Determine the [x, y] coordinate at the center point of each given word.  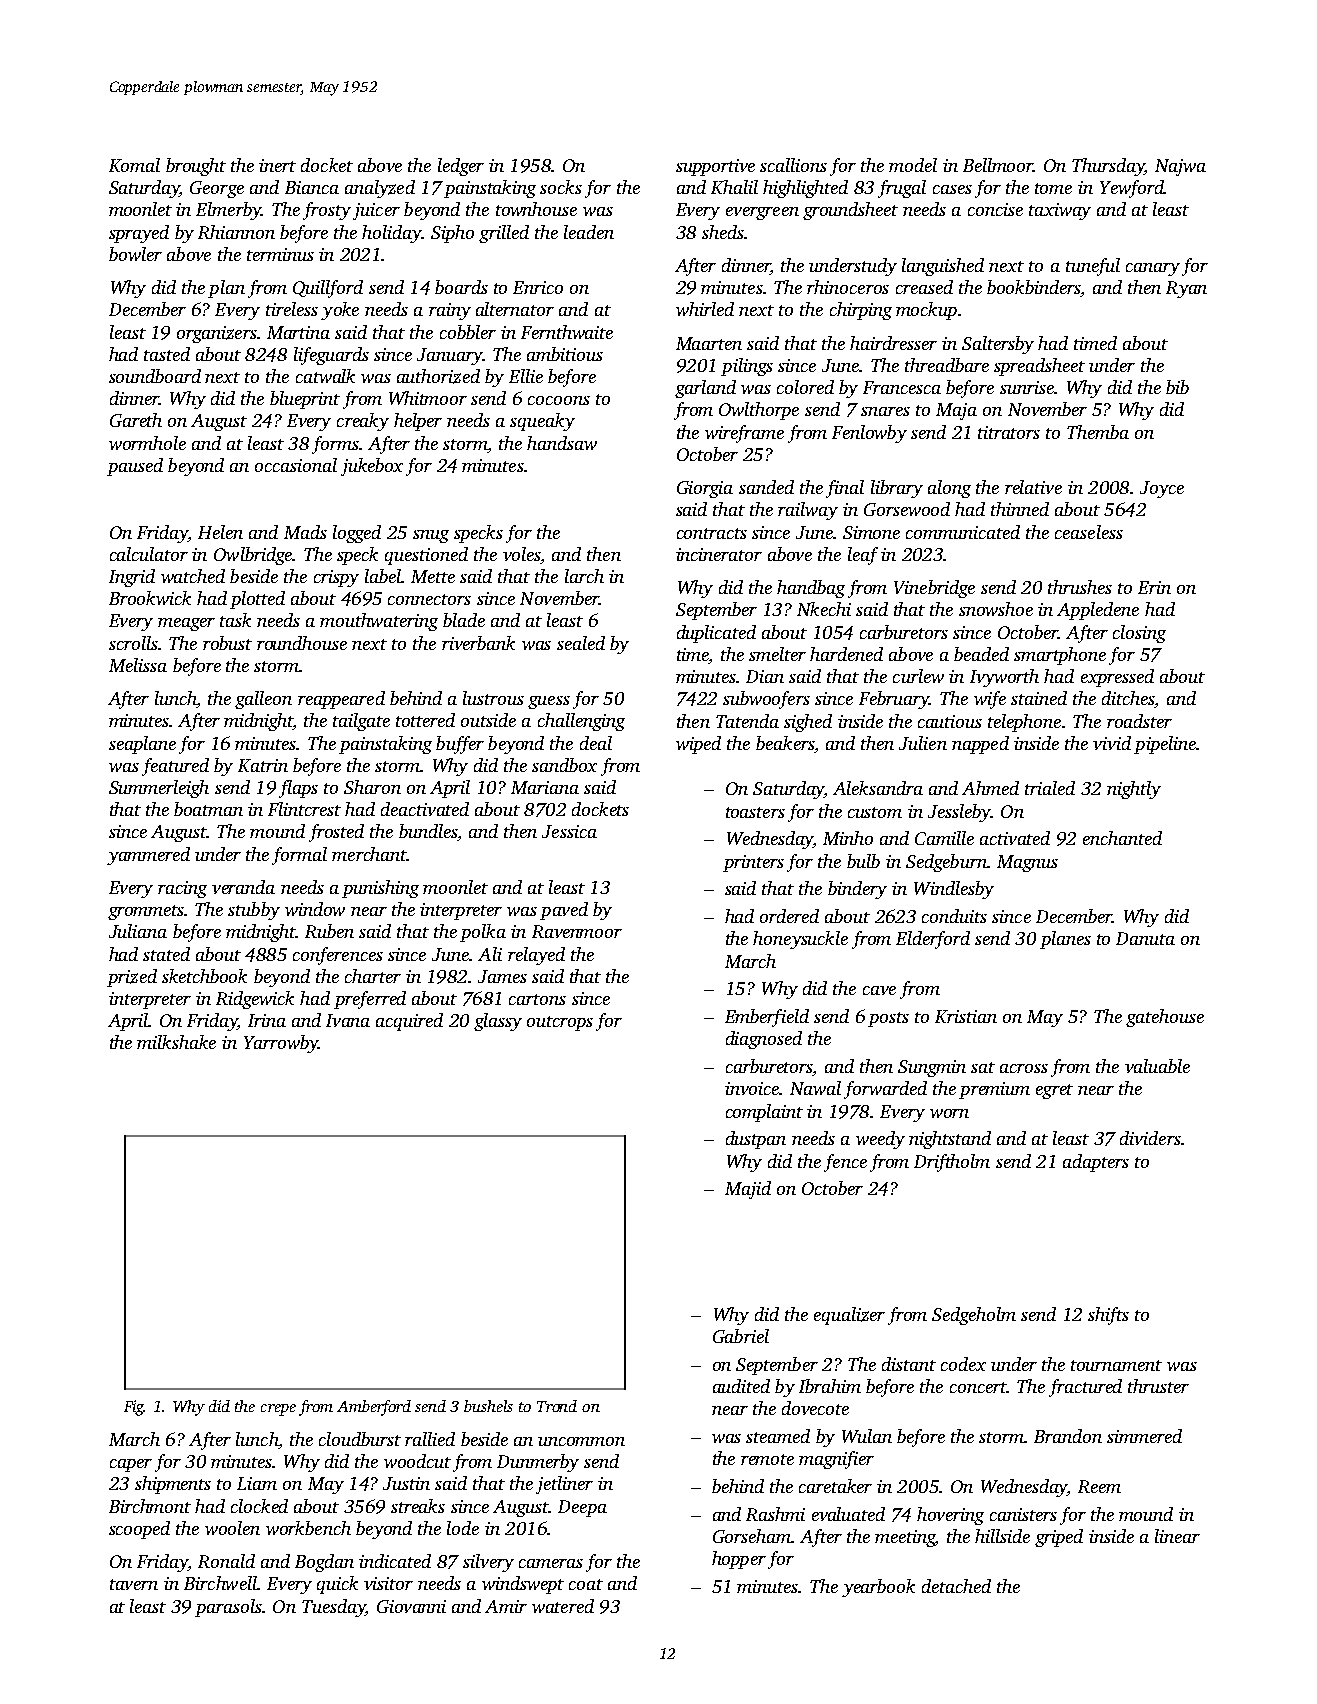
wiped [698, 745]
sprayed [139, 234]
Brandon [1068, 1436]
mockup [926, 311]
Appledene [1098, 611]
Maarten [709, 343]
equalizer [849, 1316]
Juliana [138, 931]
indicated [395, 1561]
